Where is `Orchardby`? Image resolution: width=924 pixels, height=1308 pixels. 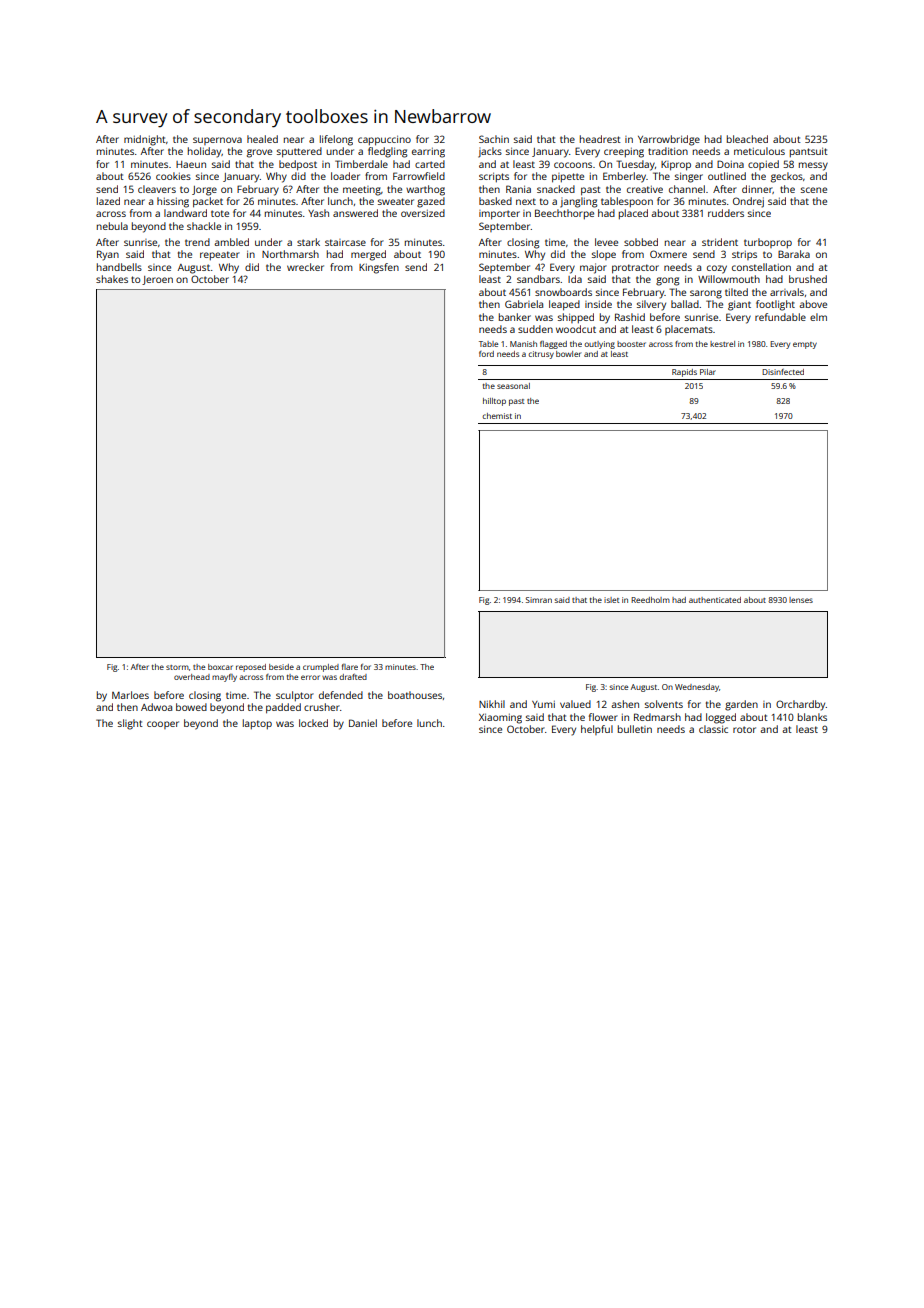 Orchardby is located at coordinates (801, 705).
